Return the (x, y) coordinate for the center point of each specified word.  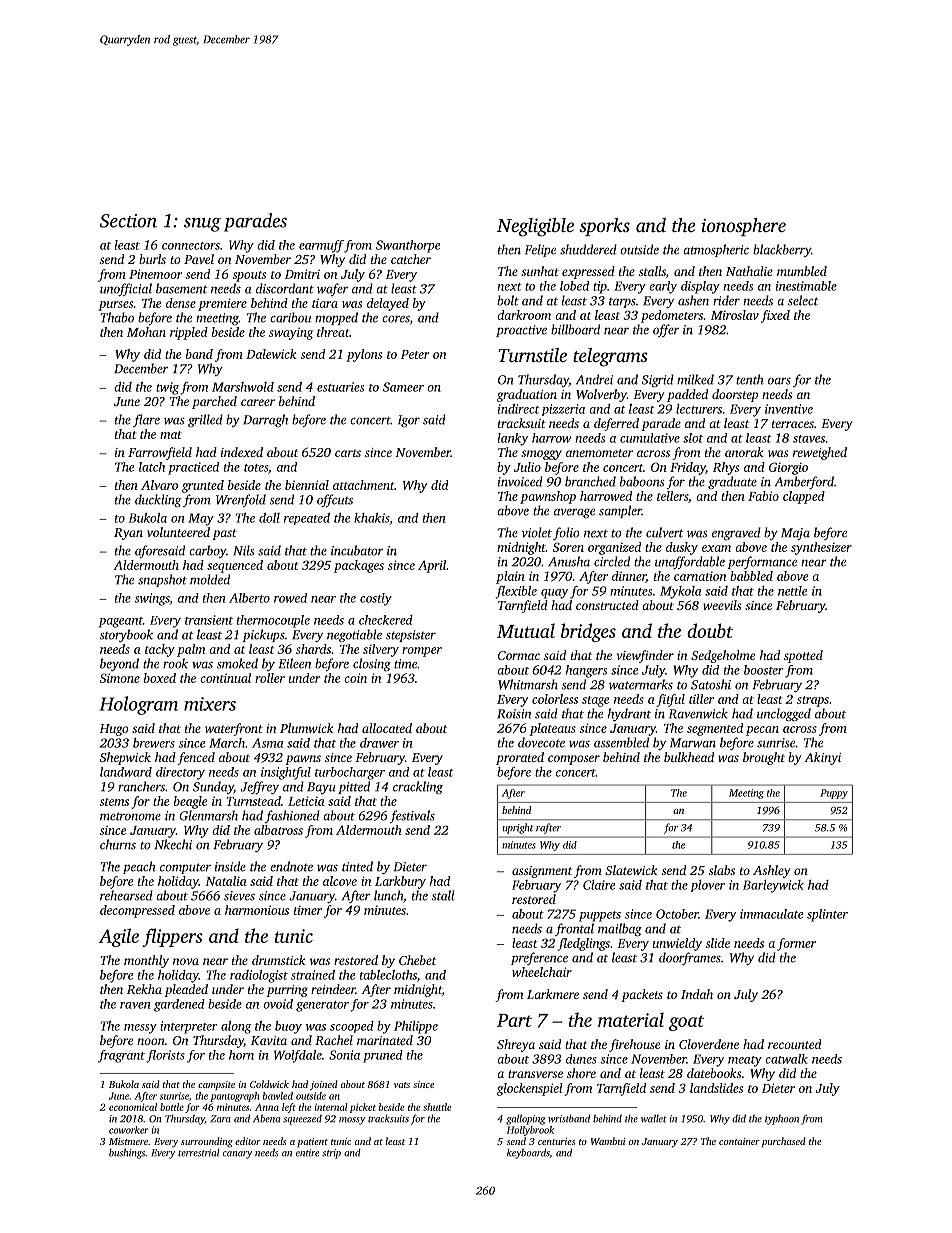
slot (693, 438)
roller (270, 678)
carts (348, 453)
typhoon (782, 1120)
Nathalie (749, 271)
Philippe (416, 1027)
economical (133, 1107)
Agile (119, 937)
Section (128, 221)
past (224, 534)
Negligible (535, 227)
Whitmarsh (528, 684)
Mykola (680, 592)
